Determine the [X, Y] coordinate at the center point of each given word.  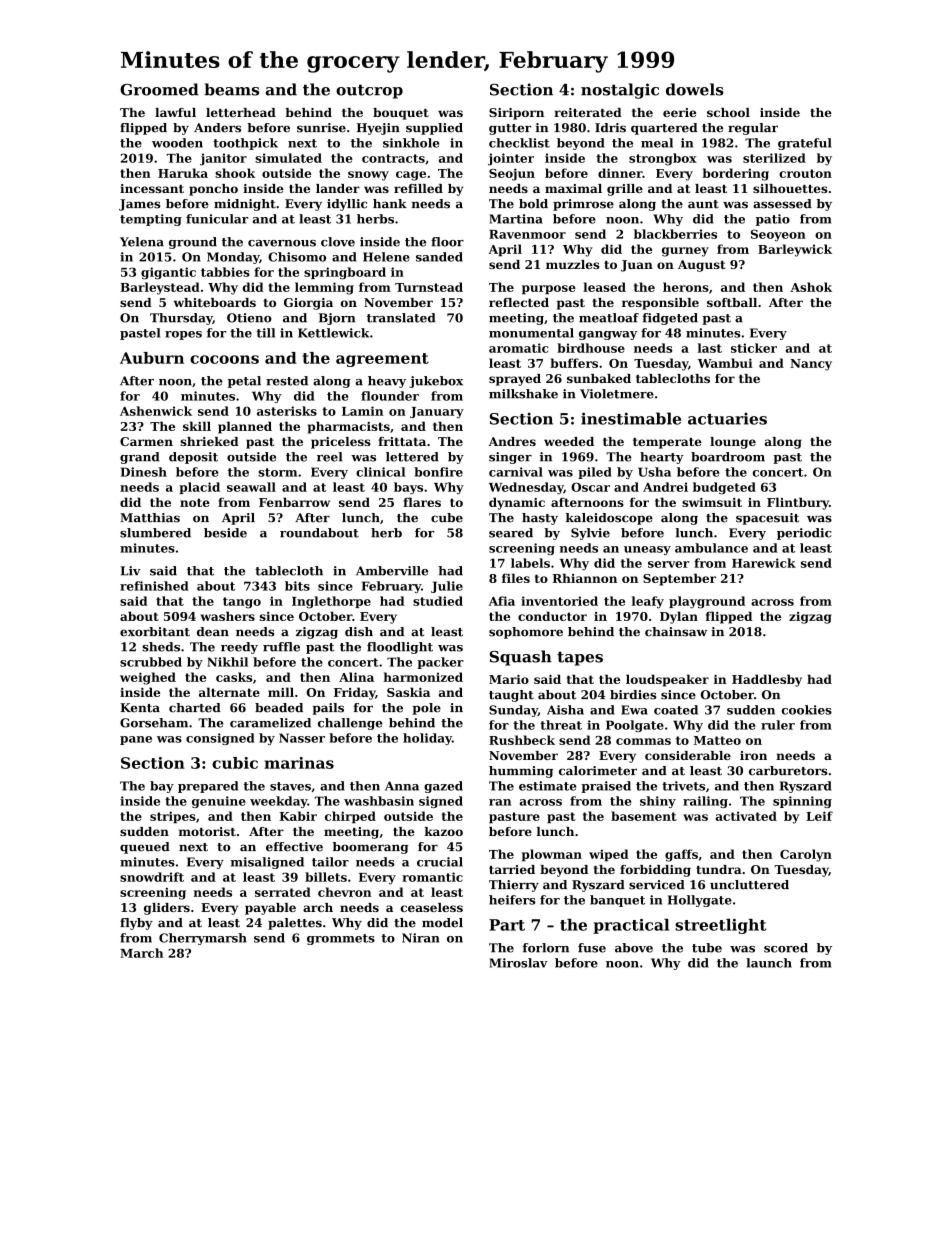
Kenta [140, 708]
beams [231, 89]
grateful [804, 144]
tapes [580, 658]
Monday [233, 258]
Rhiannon [585, 578]
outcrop [369, 91]
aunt [703, 204]
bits [297, 586]
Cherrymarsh [202, 939]
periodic [804, 534]
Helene [386, 257]
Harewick [764, 563]
